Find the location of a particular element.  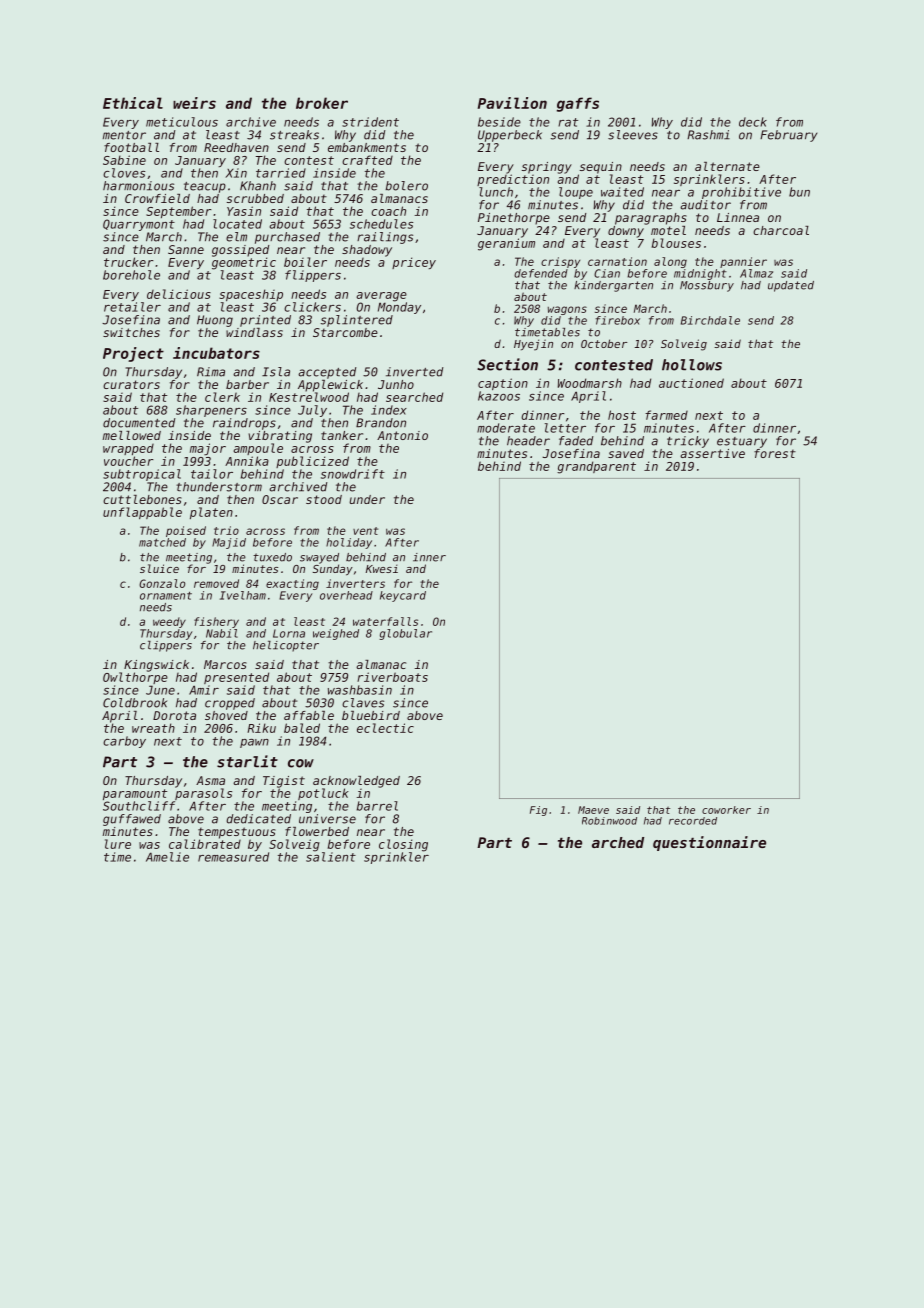

gaffs is located at coordinates (578, 104).
